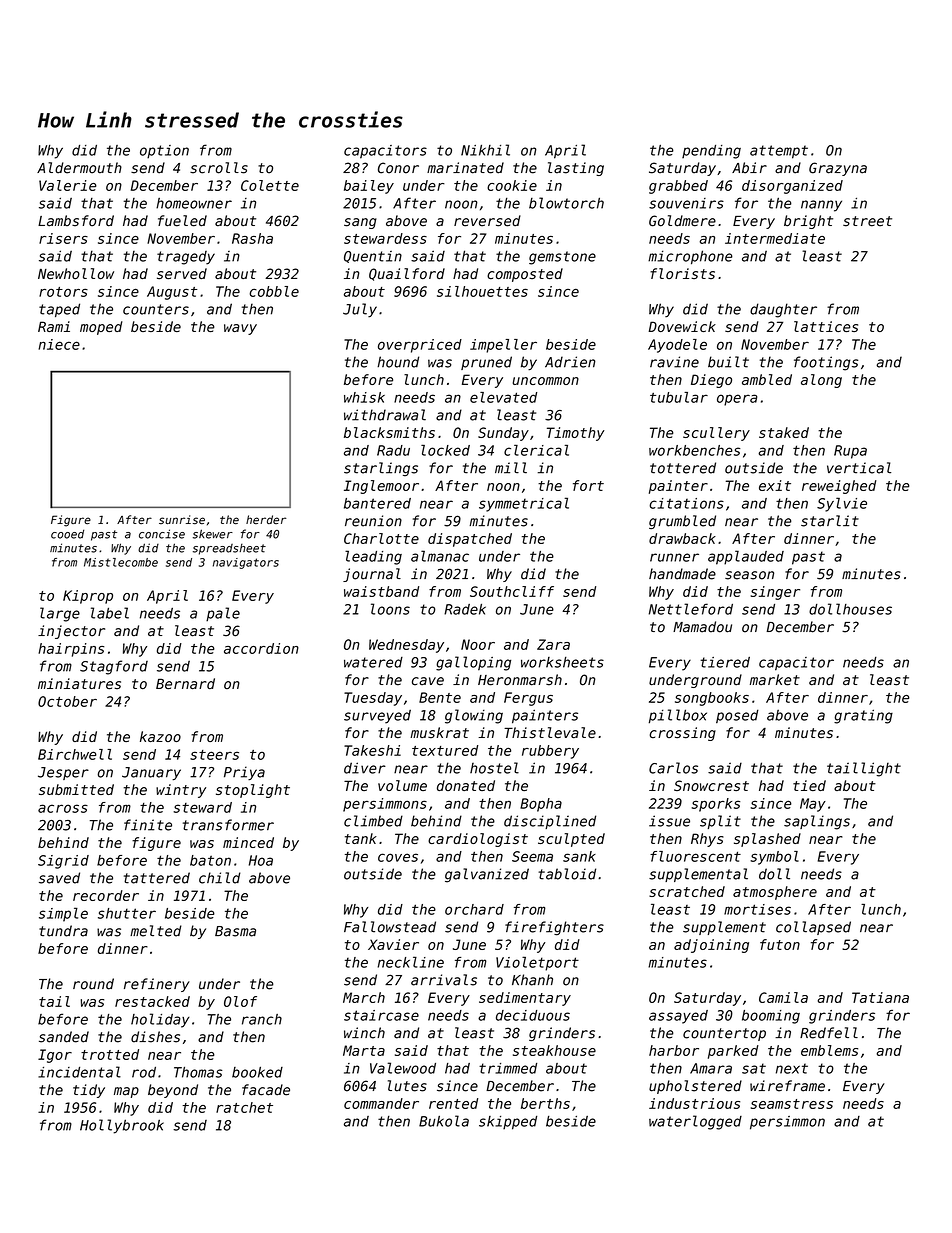 Image resolution: width=952 pixels, height=1233 pixels. I want to click on melted, so click(156, 931).
